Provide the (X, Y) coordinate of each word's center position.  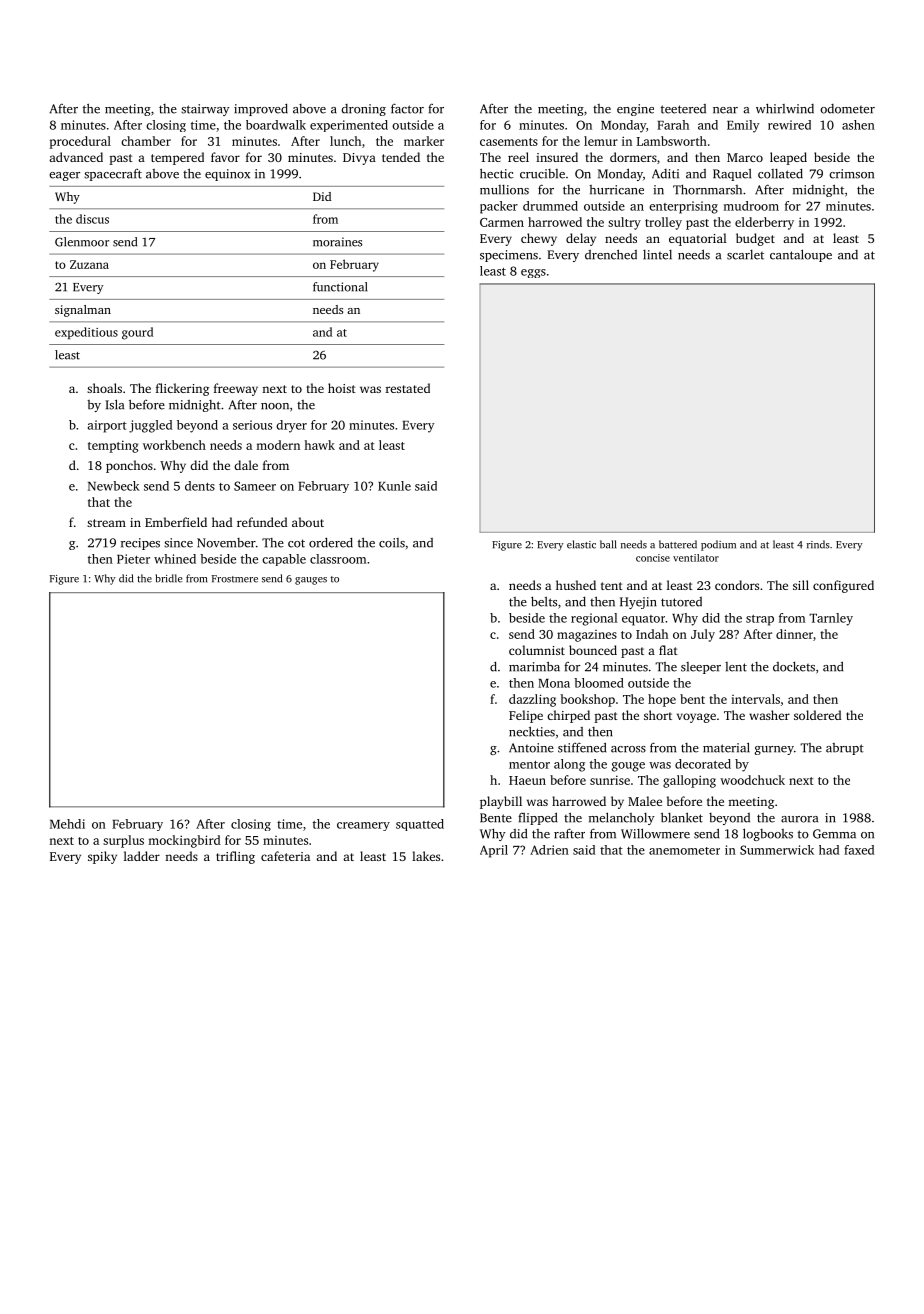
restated (408, 388)
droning (363, 110)
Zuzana (89, 264)
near (725, 110)
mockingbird (184, 841)
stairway (205, 110)
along (569, 765)
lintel (657, 255)
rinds (818, 544)
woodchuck (752, 780)
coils (392, 543)
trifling (235, 857)
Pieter (133, 559)
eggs (533, 273)
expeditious (86, 333)
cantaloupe (801, 255)
